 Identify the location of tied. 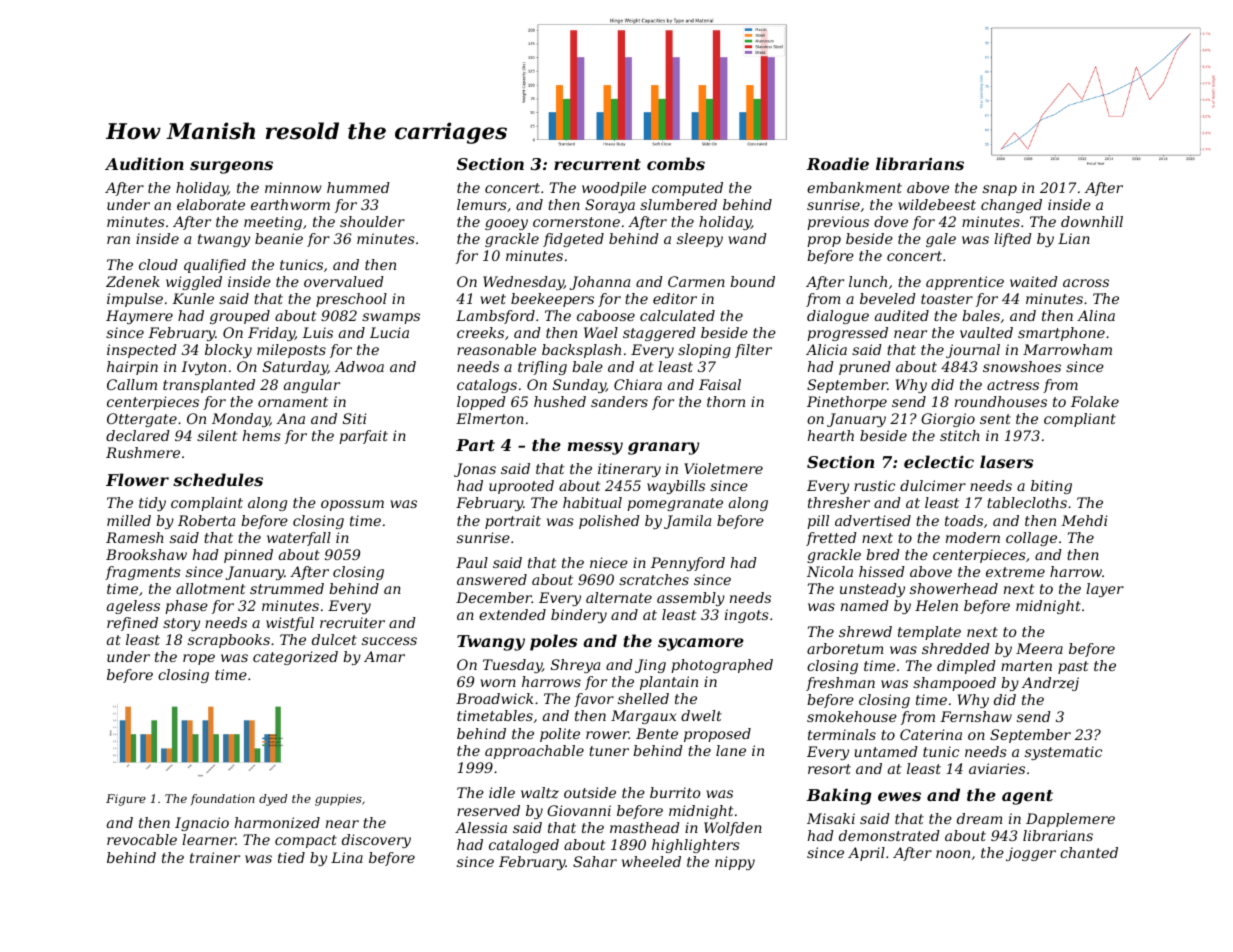
(291, 857).
